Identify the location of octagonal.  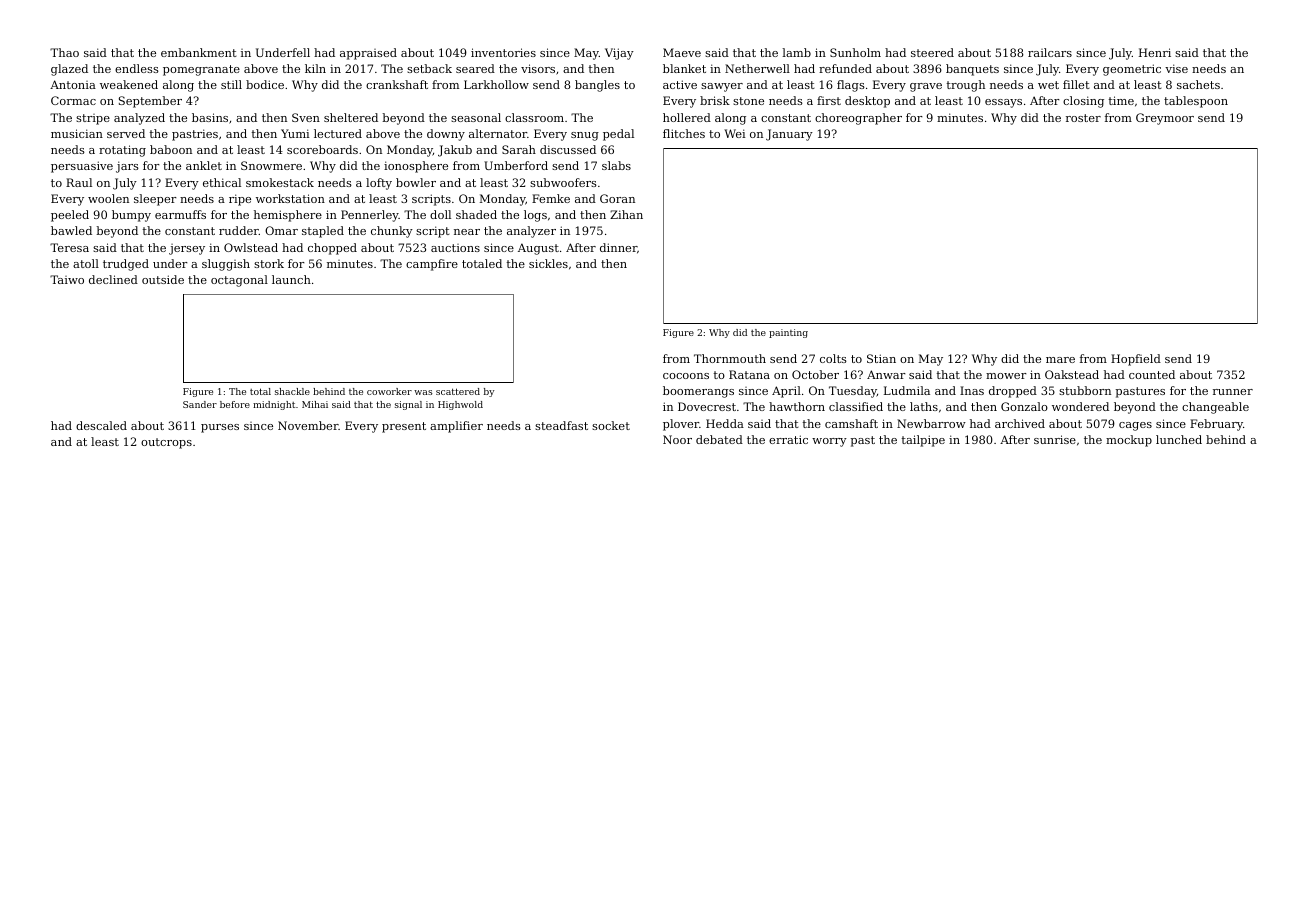
(239, 281).
